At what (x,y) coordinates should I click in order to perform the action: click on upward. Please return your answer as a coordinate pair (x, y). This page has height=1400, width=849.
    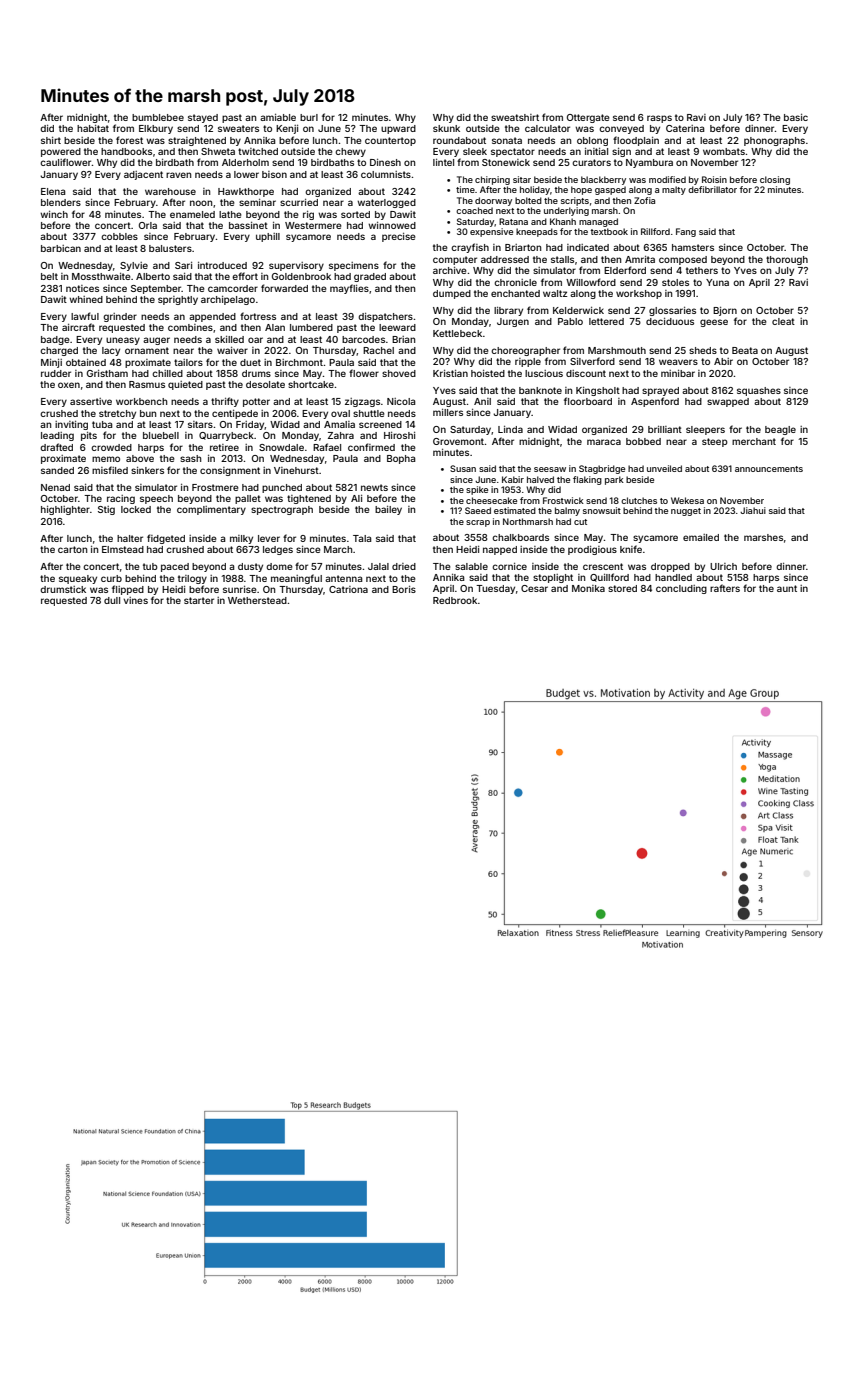
    Looking at the image, I should click on (398, 129).
